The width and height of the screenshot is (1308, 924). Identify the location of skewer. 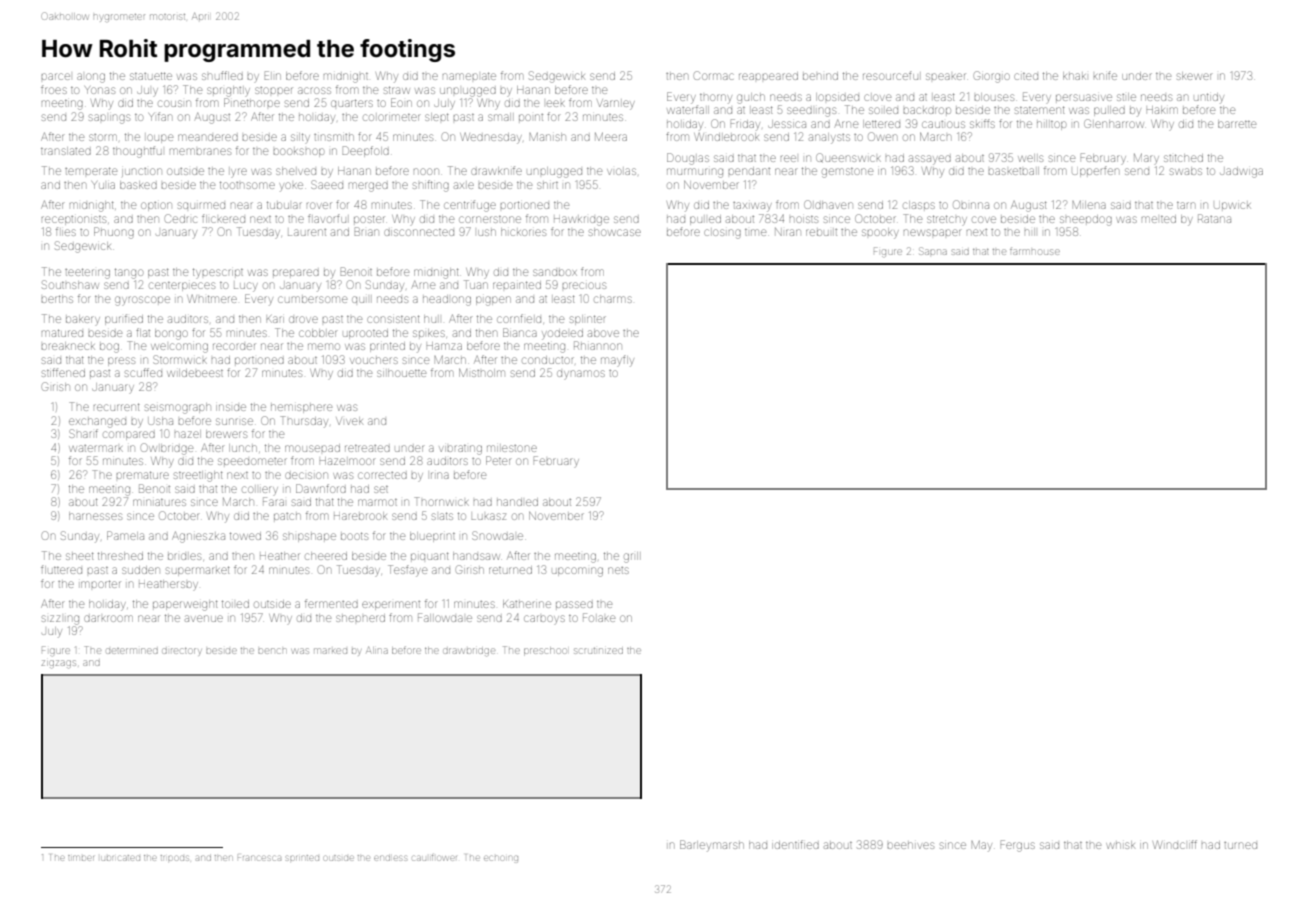
(1194, 76).
